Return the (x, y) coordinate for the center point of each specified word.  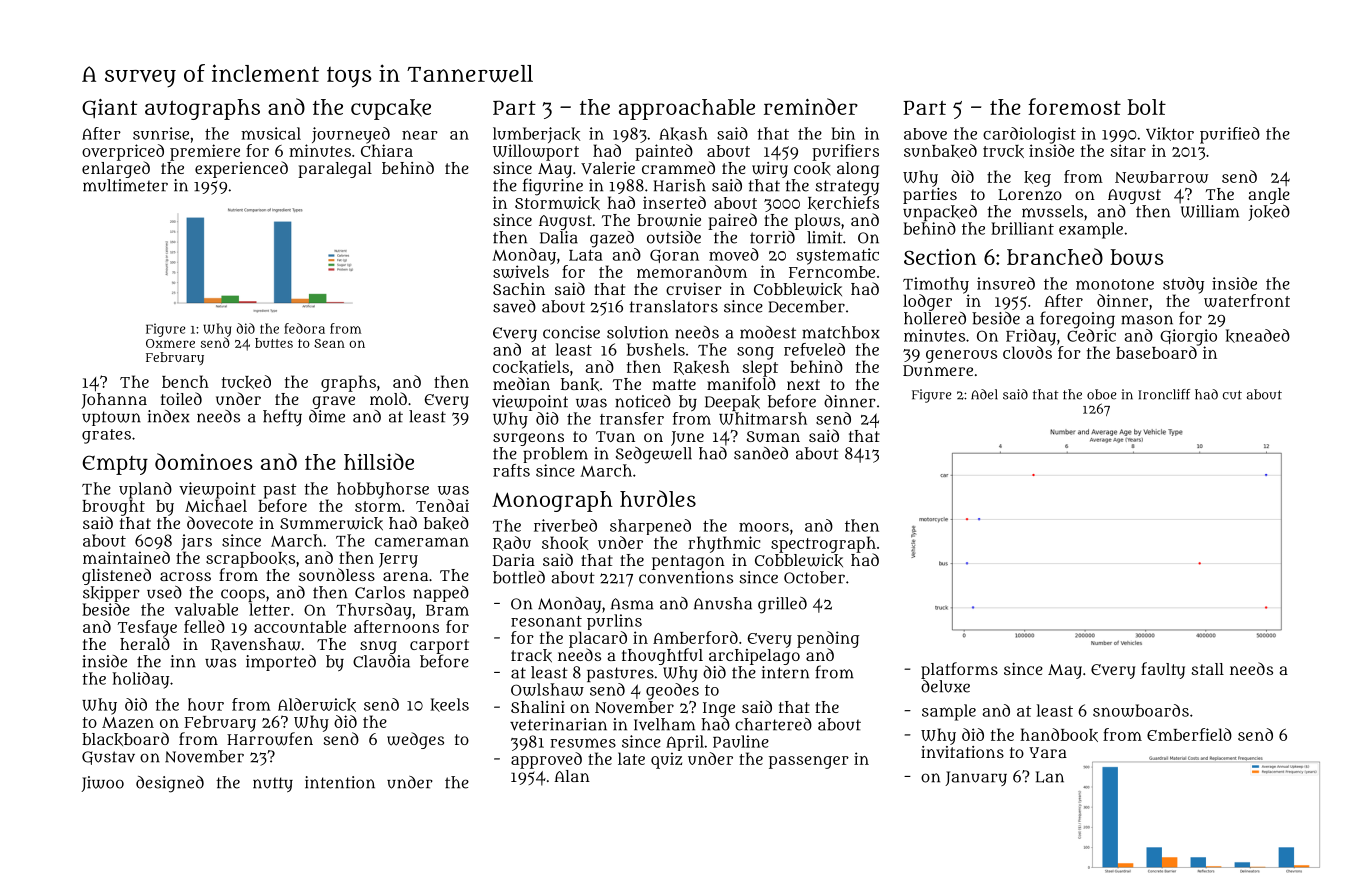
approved (546, 760)
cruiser (694, 289)
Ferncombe (832, 272)
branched (1055, 256)
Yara (1048, 752)
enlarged (116, 169)
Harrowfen (270, 739)
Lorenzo (1030, 195)
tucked (246, 382)
